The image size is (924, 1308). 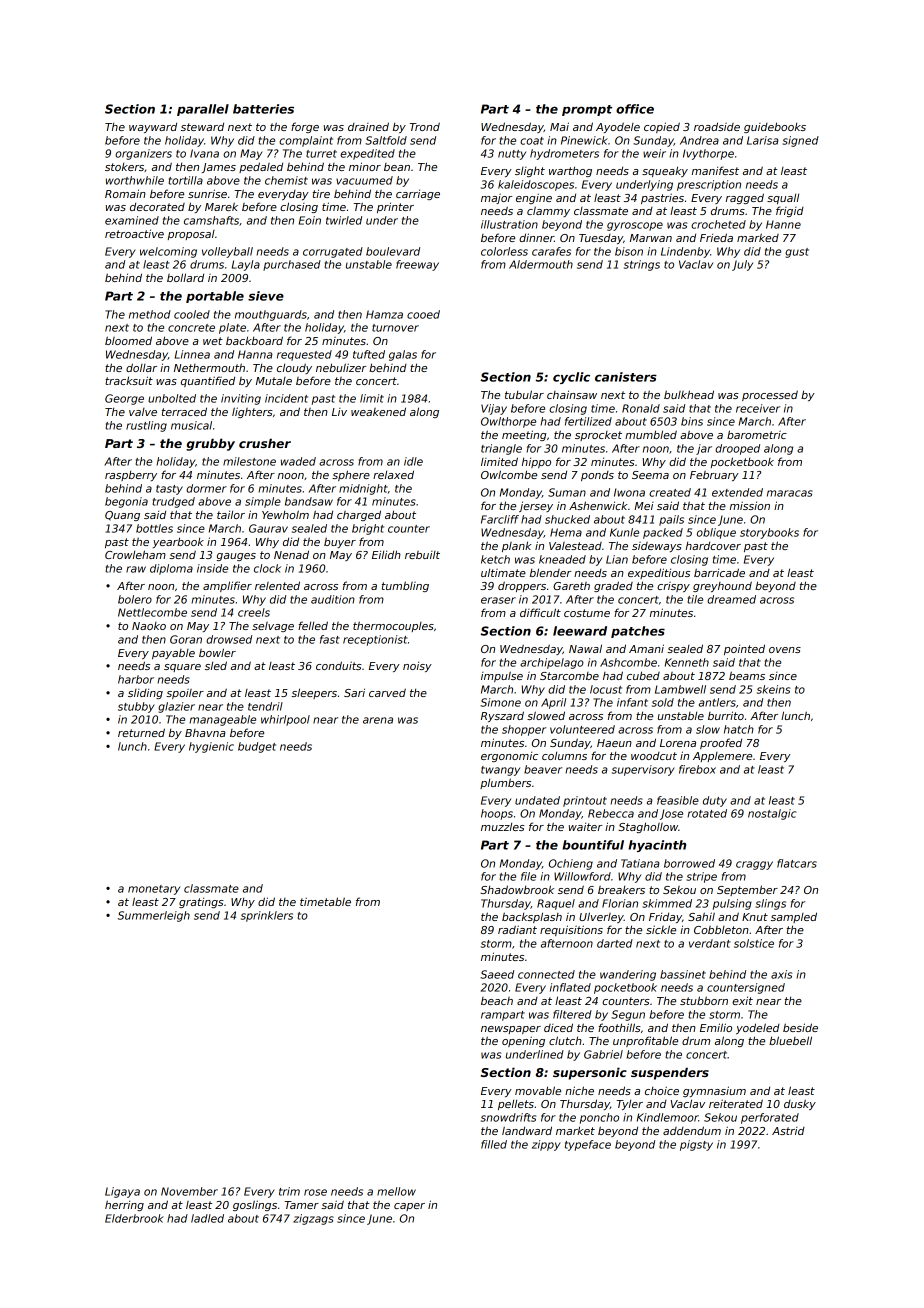 I want to click on Vijay, so click(x=494, y=409).
